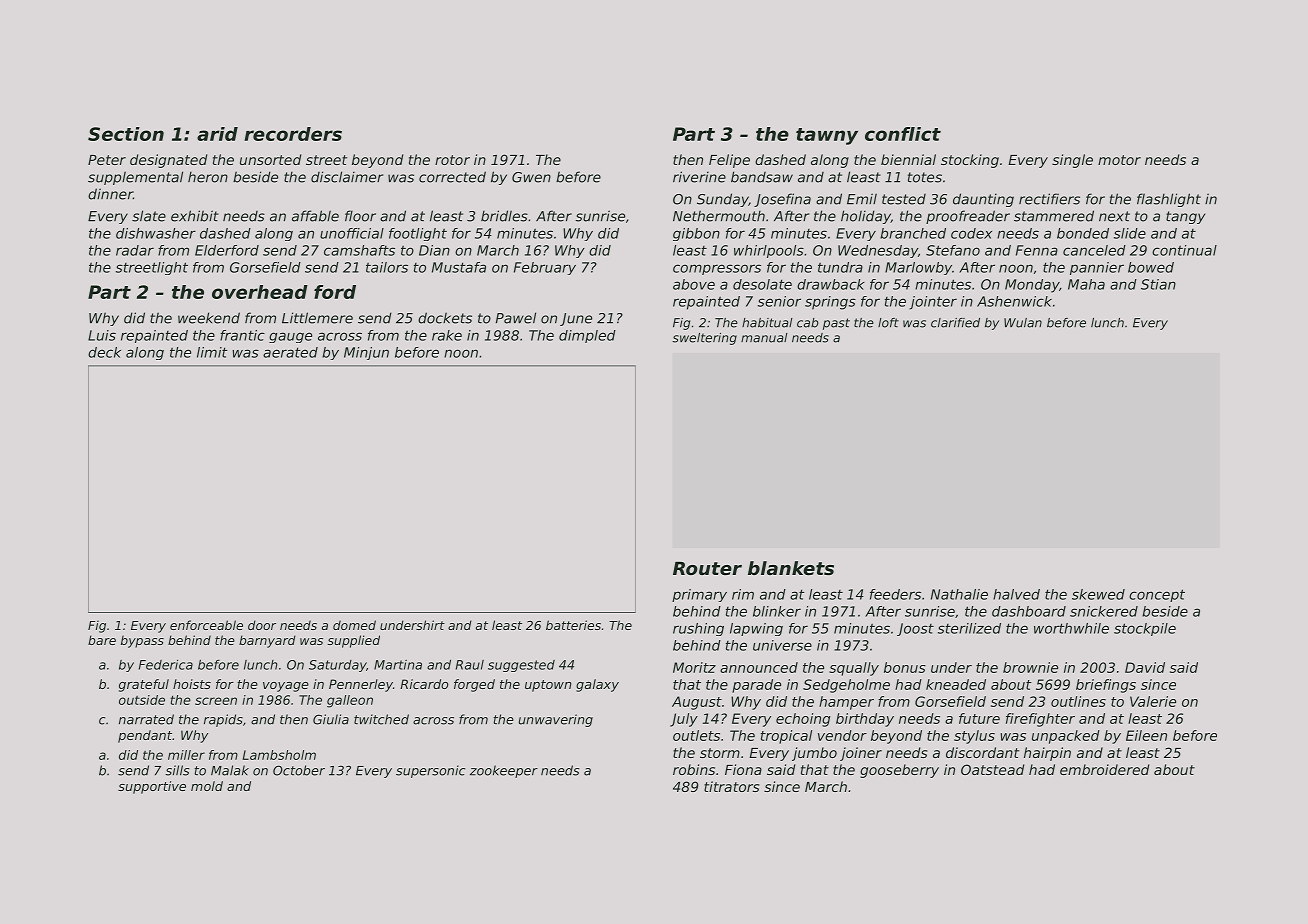 Image resolution: width=1308 pixels, height=924 pixels. I want to click on footlight, so click(418, 234).
